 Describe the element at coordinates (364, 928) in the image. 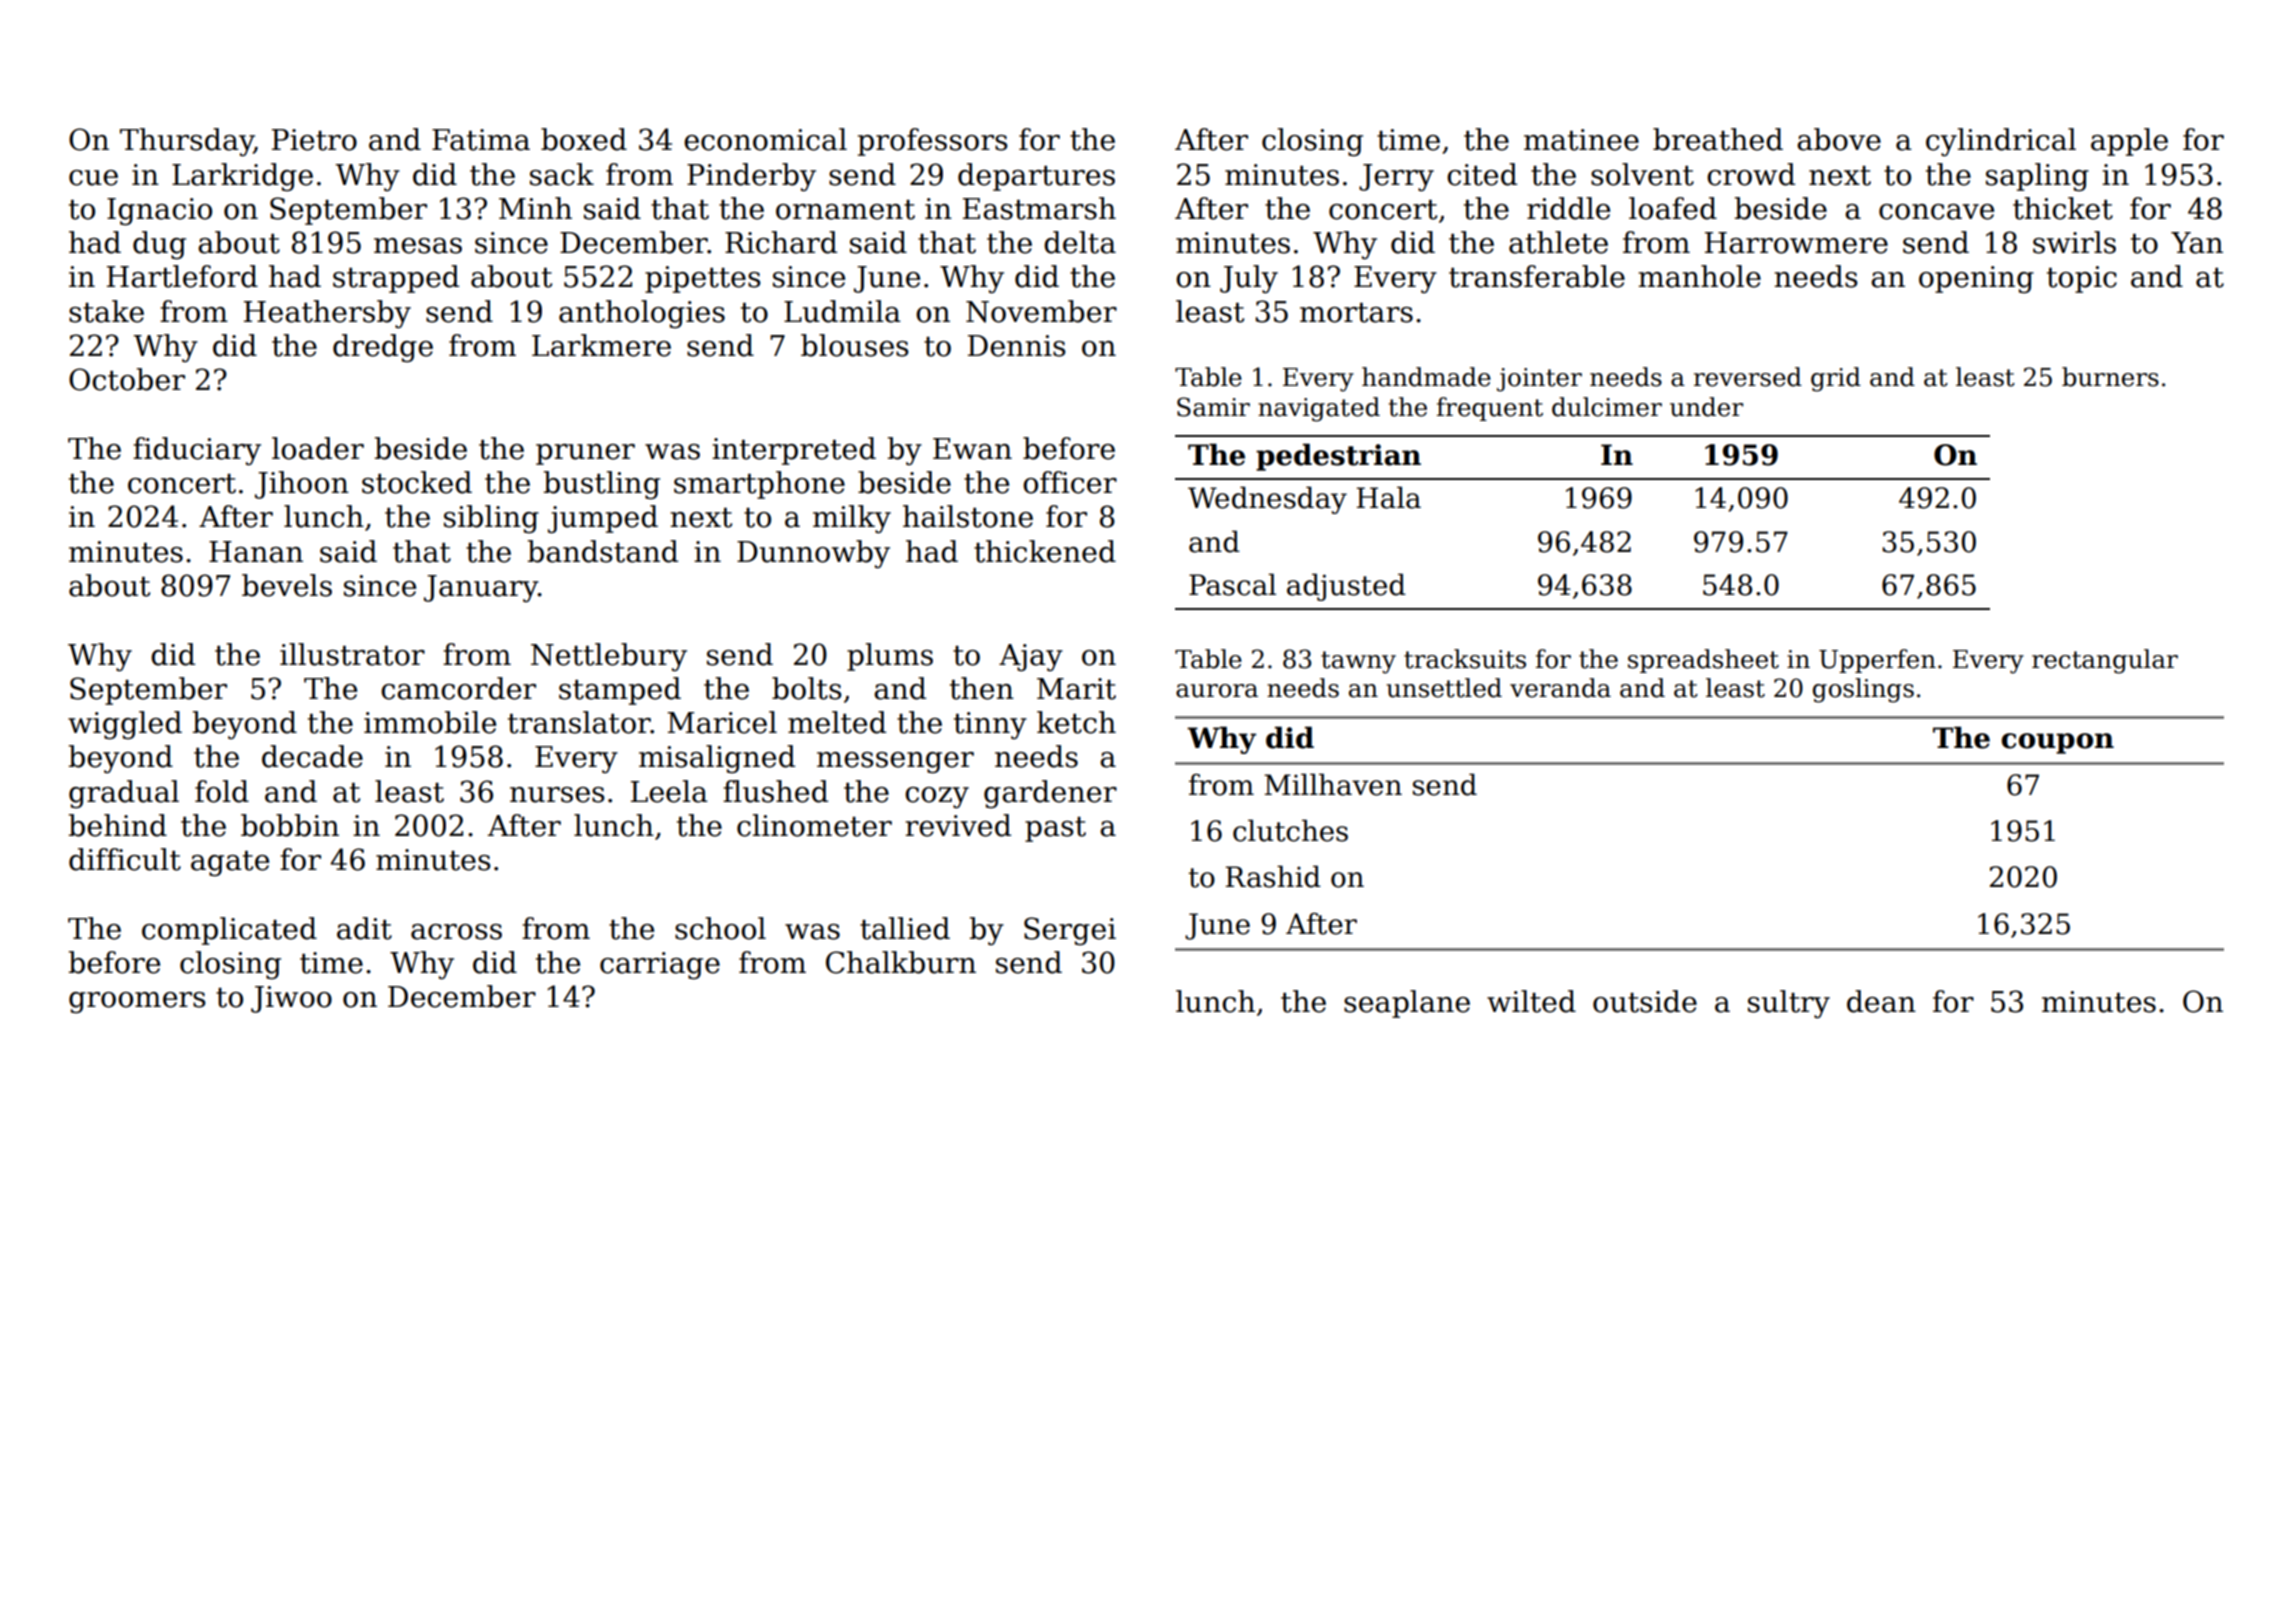

I see `adit` at that location.
